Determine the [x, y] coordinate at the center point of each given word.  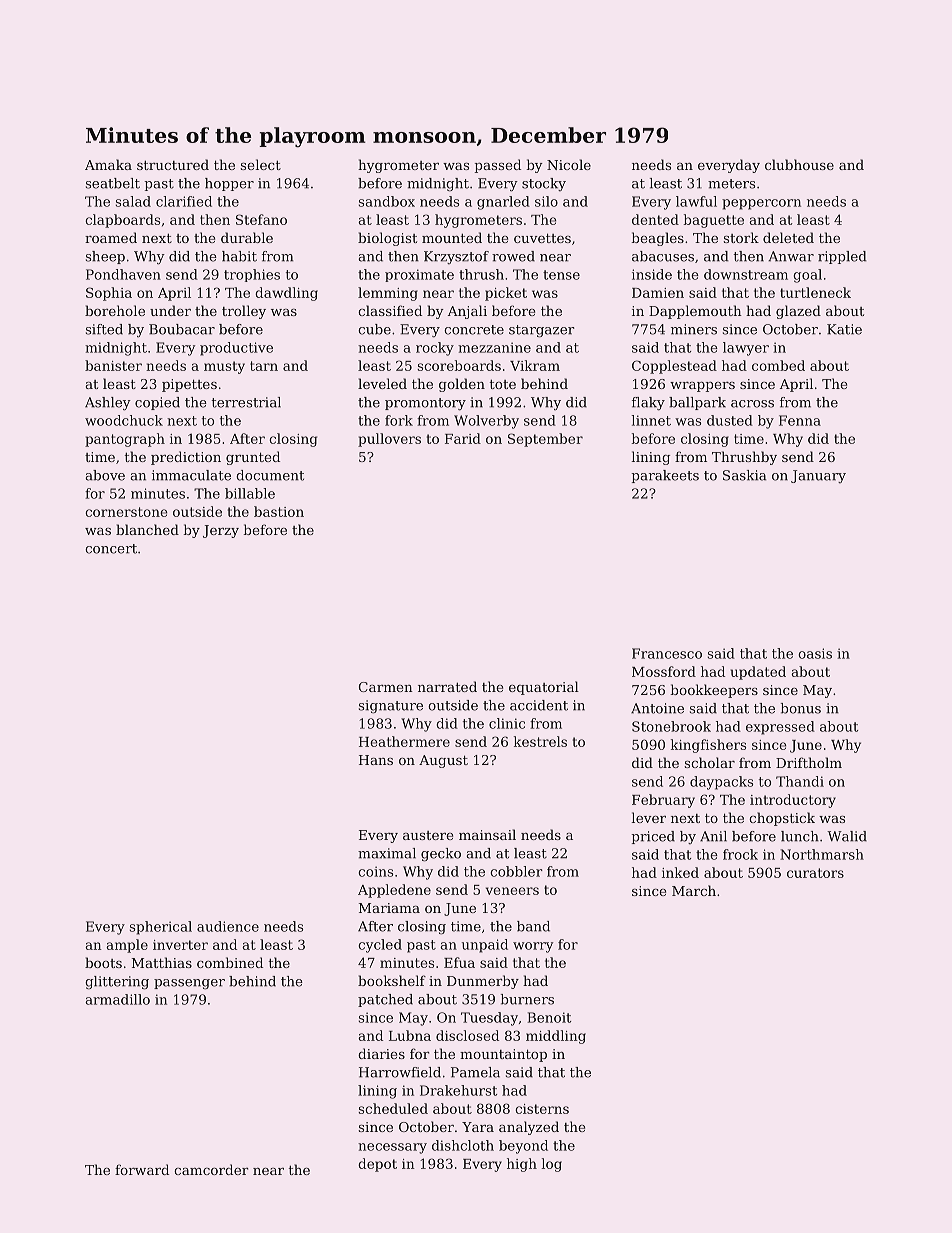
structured [173, 164]
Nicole [569, 164]
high [522, 1165]
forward [142, 1169]
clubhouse [799, 164]
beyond [523, 1147]
